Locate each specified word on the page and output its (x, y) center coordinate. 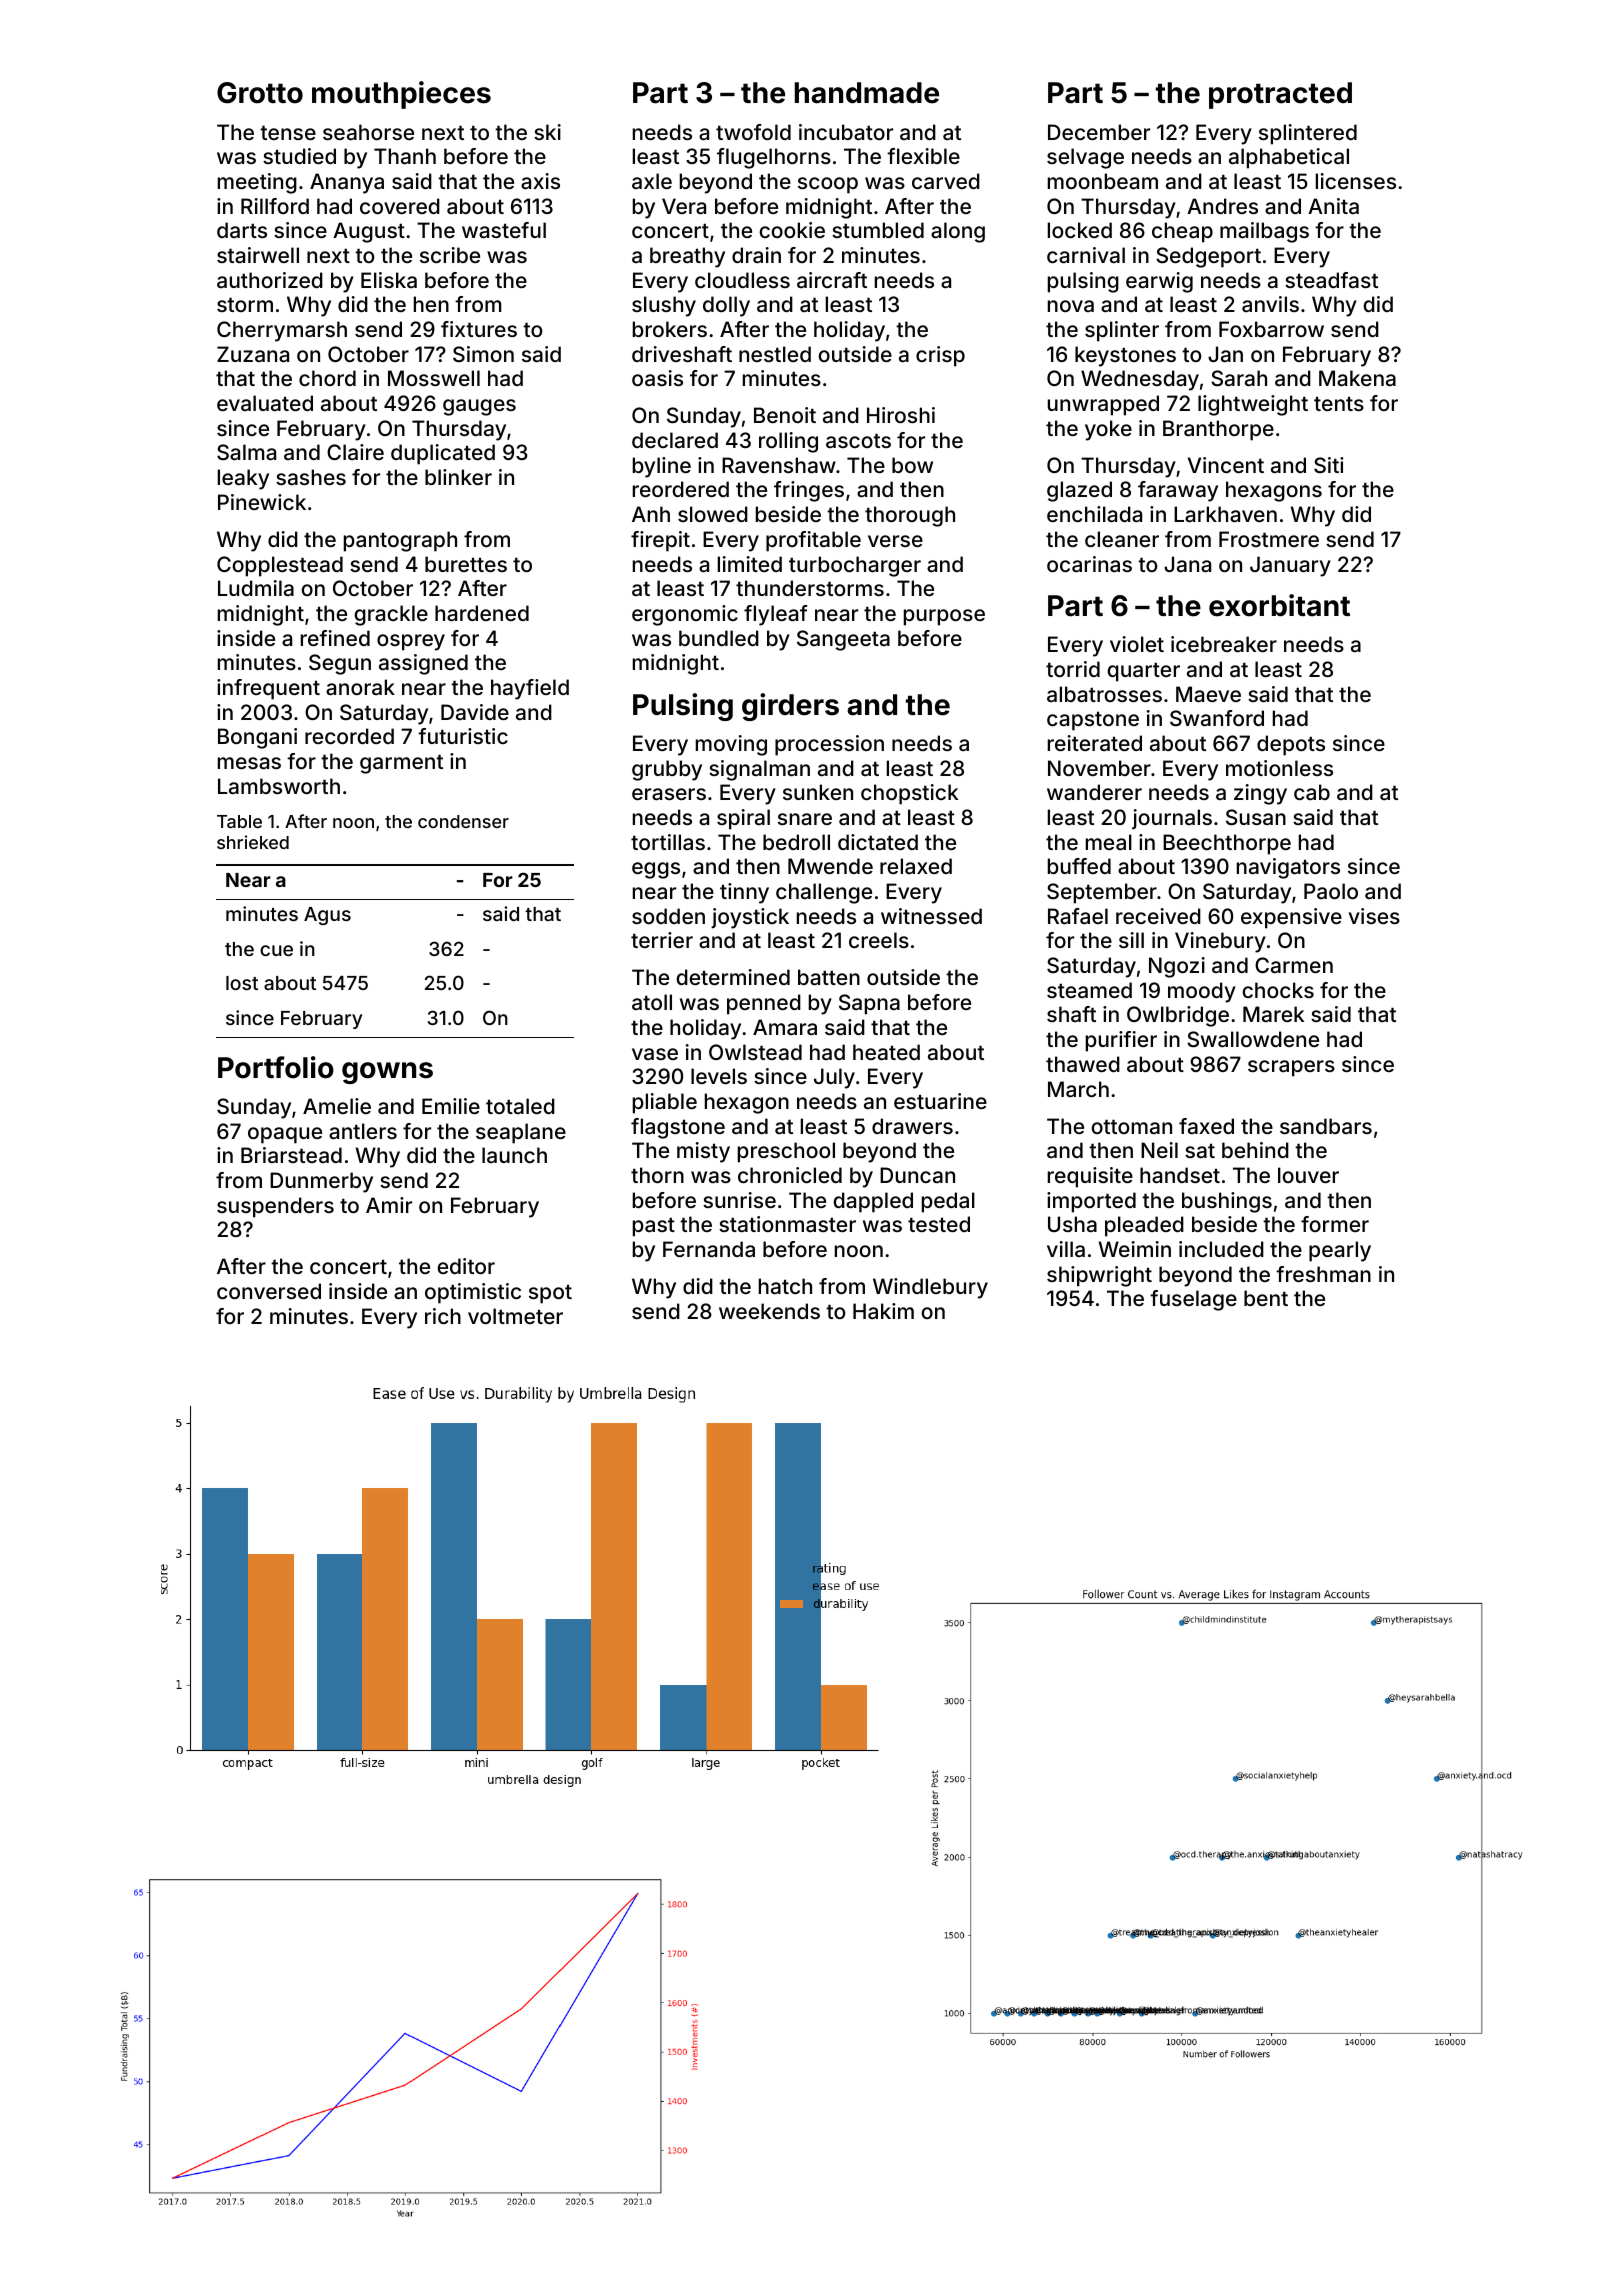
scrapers (1291, 1068)
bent (1266, 1298)
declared (675, 440)
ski (547, 132)
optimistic (473, 1293)
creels (879, 940)
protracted (1280, 95)
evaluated (265, 403)
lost (242, 983)
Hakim (883, 1311)
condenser (463, 821)
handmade (867, 93)
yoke (1108, 430)
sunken (818, 792)
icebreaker (1224, 644)
